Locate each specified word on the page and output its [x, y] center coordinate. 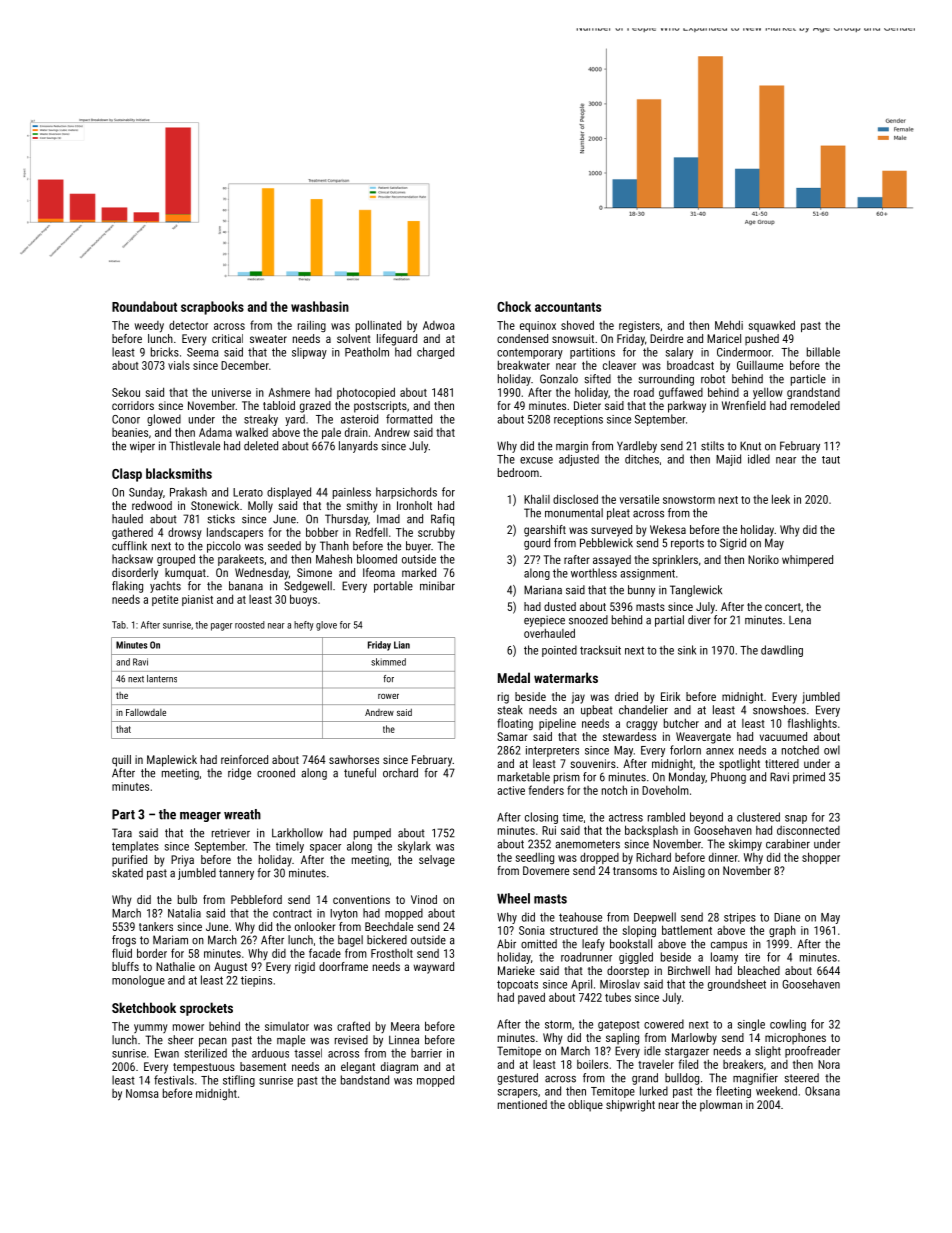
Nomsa [142, 1093]
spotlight [739, 765]
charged [435, 353]
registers [639, 326]
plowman [721, 1106]
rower [388, 696]
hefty [304, 626]
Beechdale [389, 926]
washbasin [320, 306]
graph [782, 931]
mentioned [522, 1104]
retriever [231, 833]
